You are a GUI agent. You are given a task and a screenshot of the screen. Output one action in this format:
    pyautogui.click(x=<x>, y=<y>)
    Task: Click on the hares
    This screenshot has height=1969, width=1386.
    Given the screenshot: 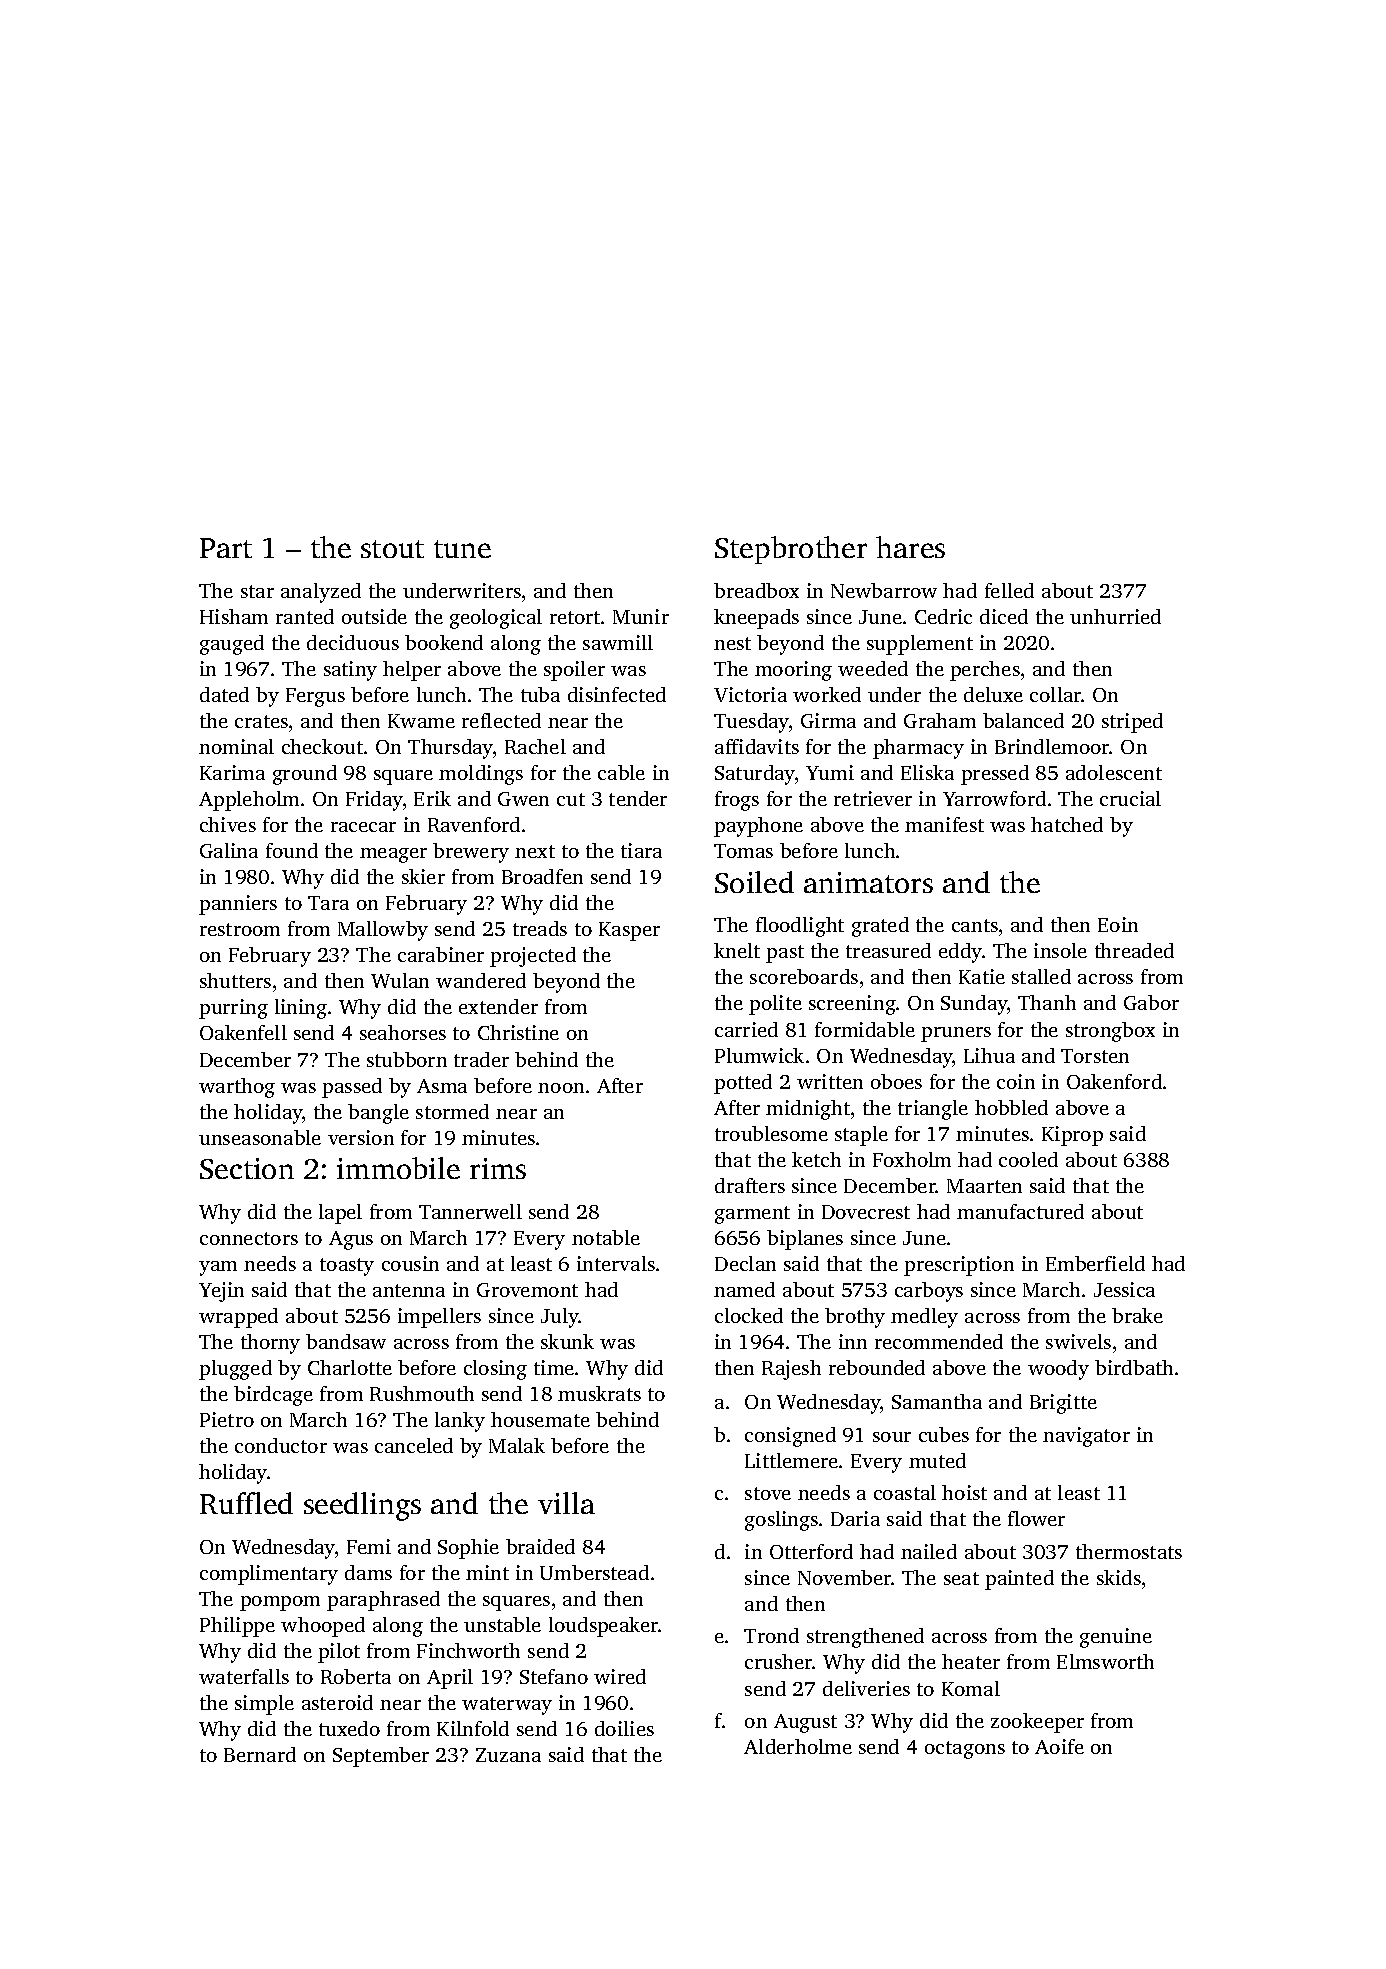 What is the action you would take?
    pyautogui.click(x=910, y=547)
